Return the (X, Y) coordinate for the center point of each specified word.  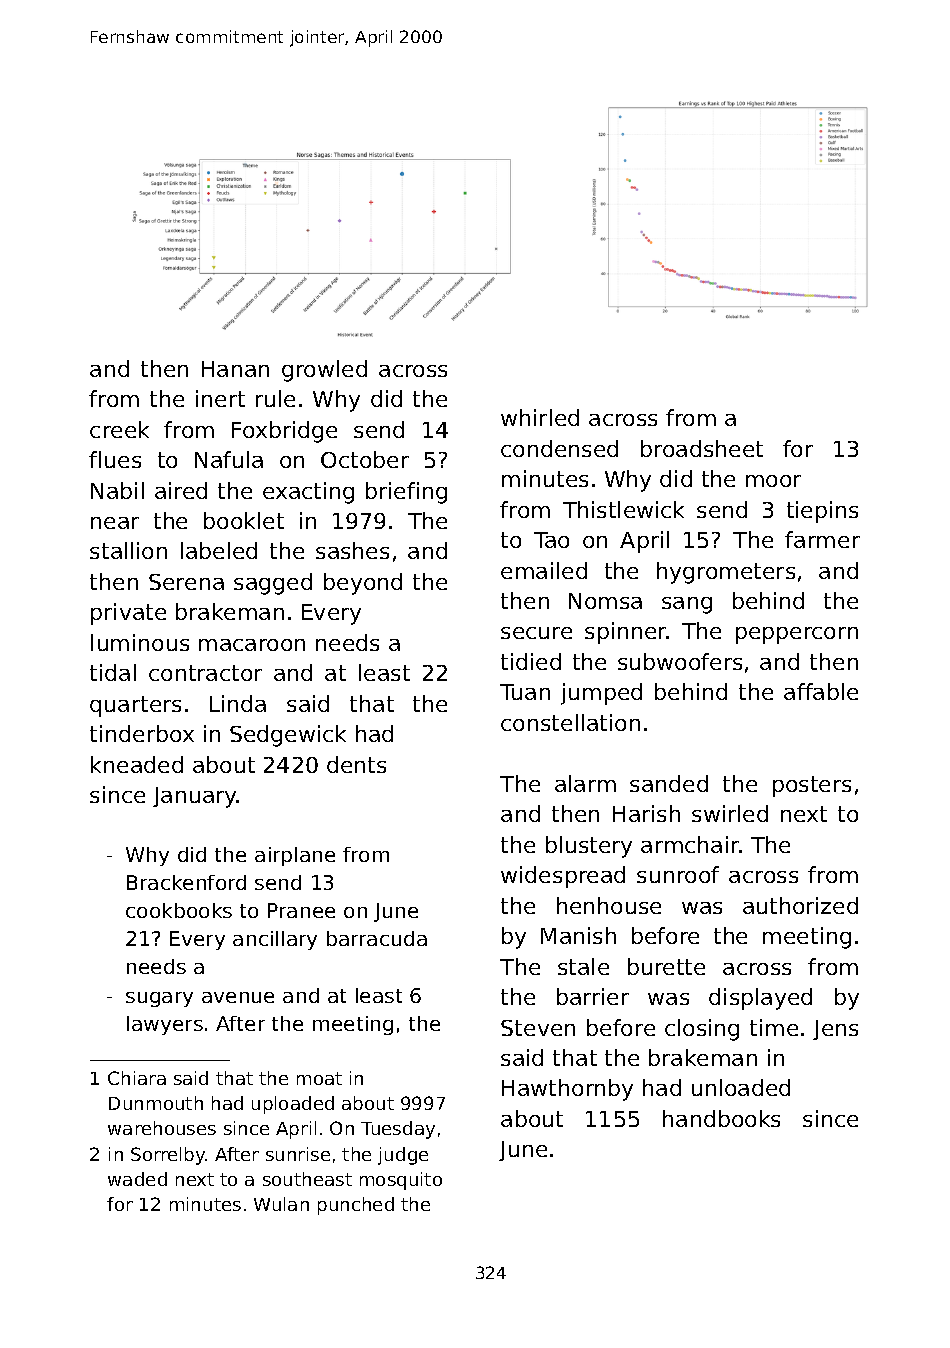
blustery (589, 847)
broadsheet (702, 448)
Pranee (301, 910)
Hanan (235, 369)
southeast (307, 1179)
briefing (406, 493)
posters (812, 786)
